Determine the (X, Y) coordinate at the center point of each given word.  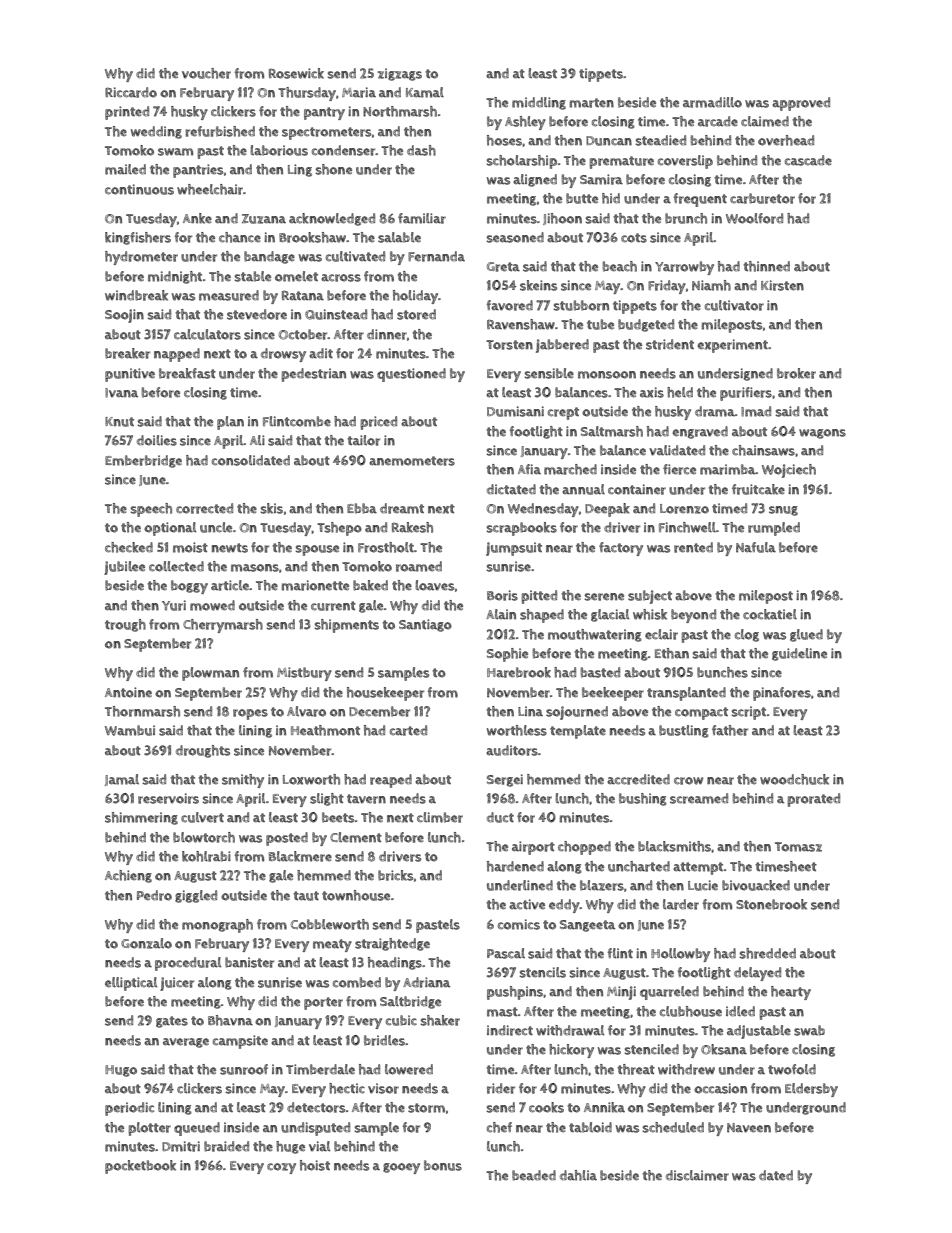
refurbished (220, 131)
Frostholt (386, 547)
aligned (535, 180)
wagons (822, 434)
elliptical (131, 984)
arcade (718, 121)
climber (440, 817)
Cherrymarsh (223, 626)
